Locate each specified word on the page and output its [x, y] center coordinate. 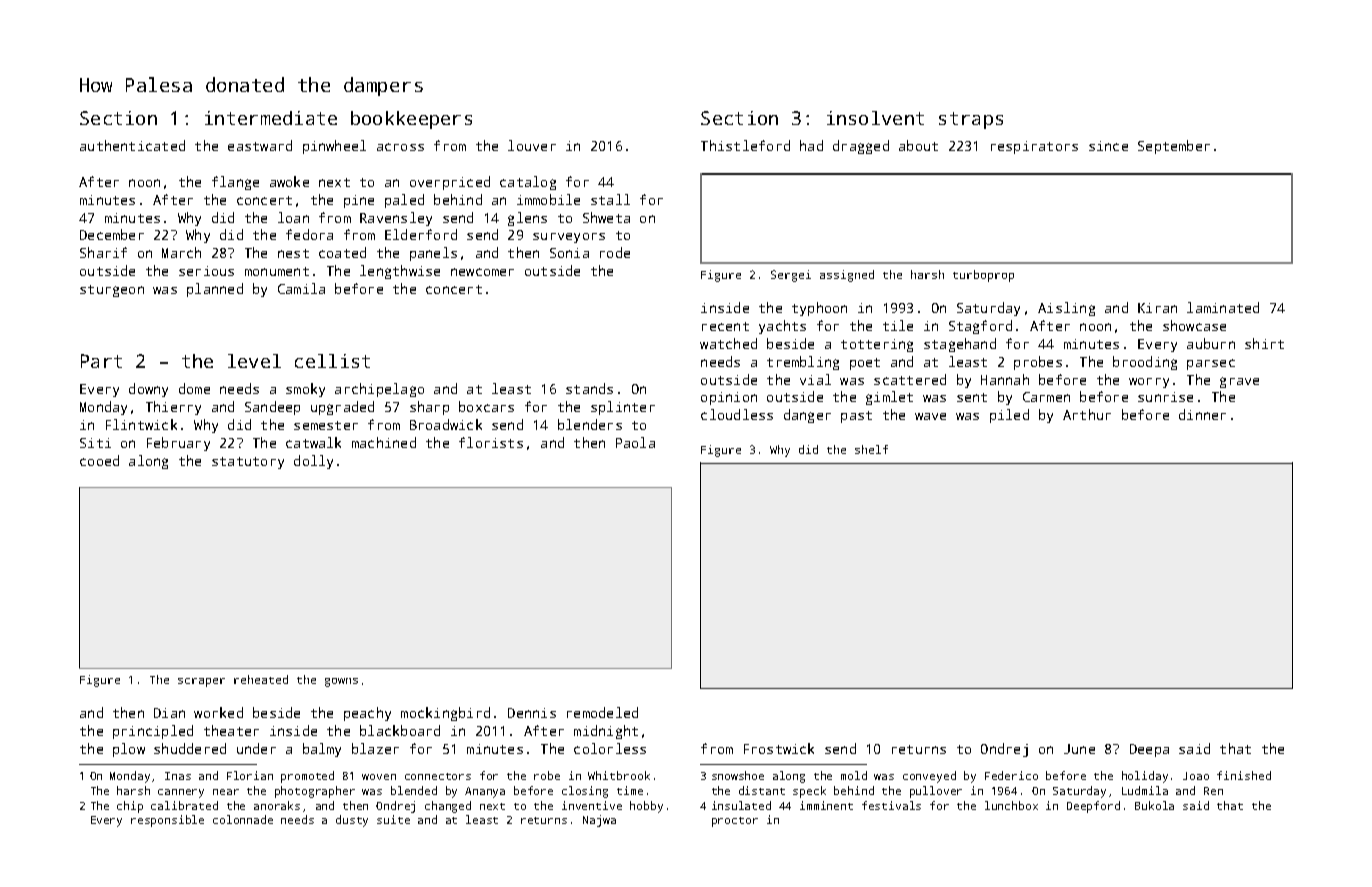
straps [971, 120]
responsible [167, 821]
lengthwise [400, 272]
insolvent [875, 118]
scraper [201, 682]
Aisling [1066, 309]
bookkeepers [411, 120]
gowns [341, 682]
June [1079, 749]
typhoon [819, 309]
